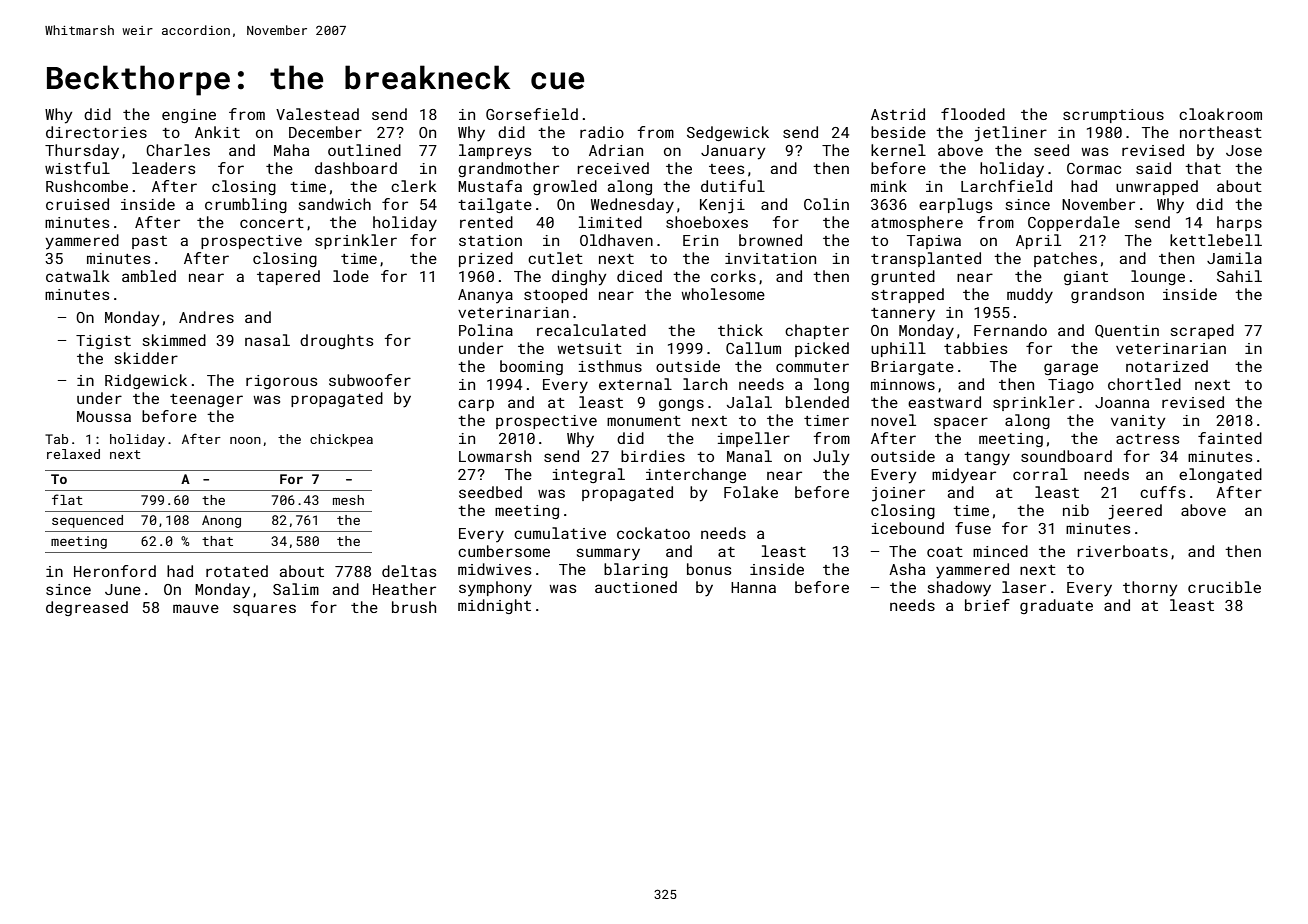 The width and height of the page is (1308, 924). What do you see at coordinates (296, 589) in the page?
I see `Salim` at bounding box center [296, 589].
